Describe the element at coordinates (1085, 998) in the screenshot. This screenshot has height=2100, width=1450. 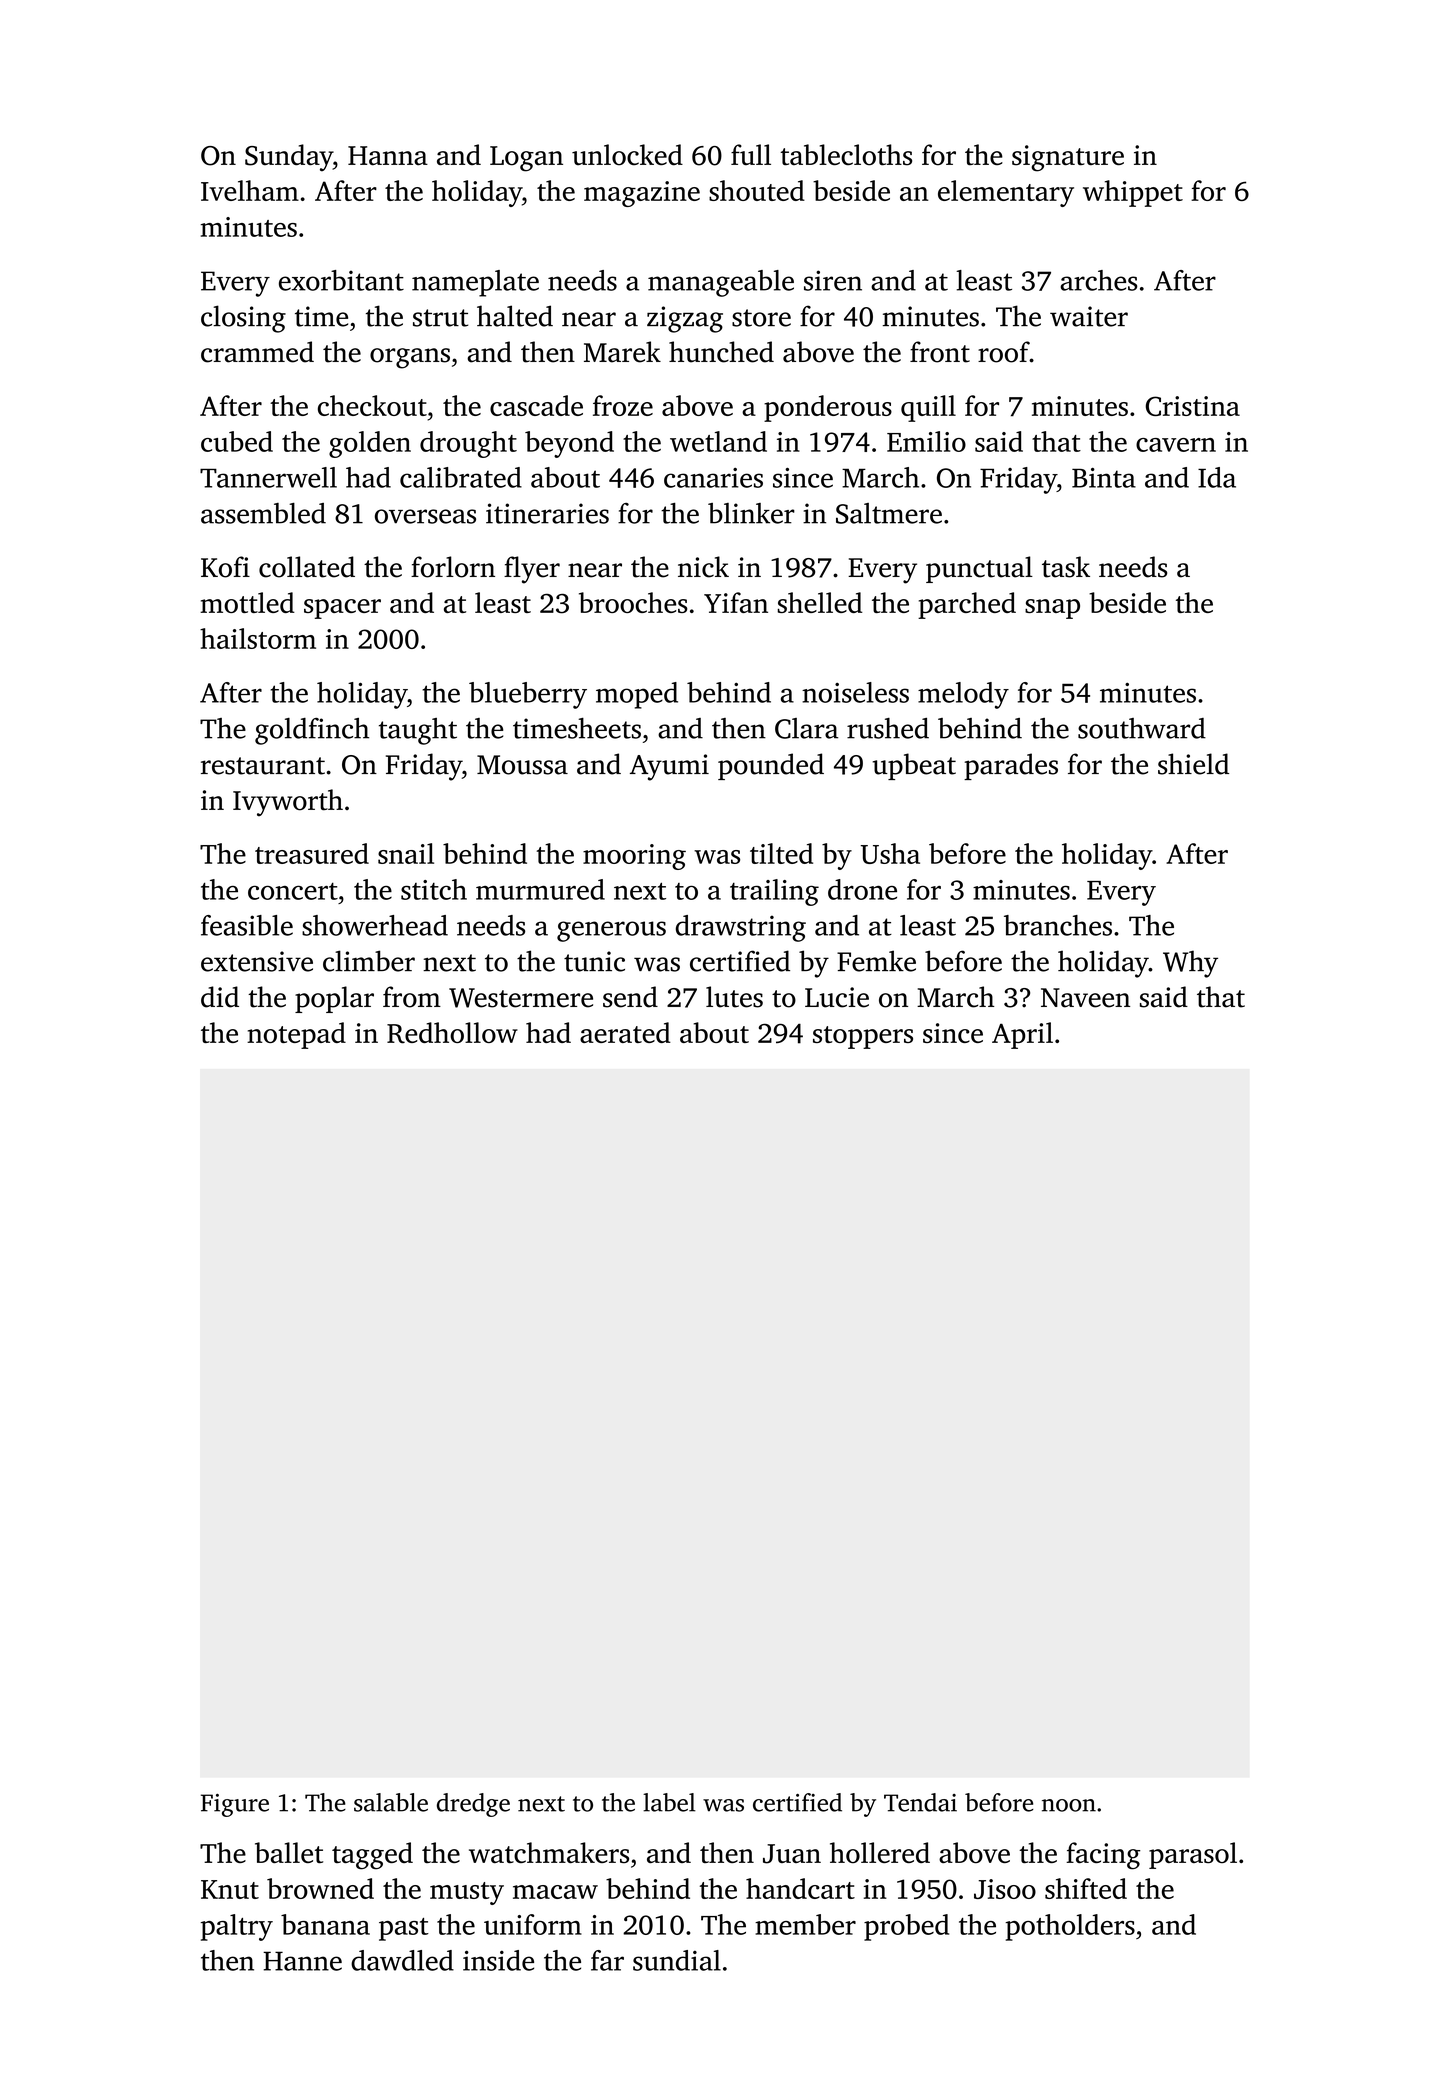
I see `Naveen` at that location.
